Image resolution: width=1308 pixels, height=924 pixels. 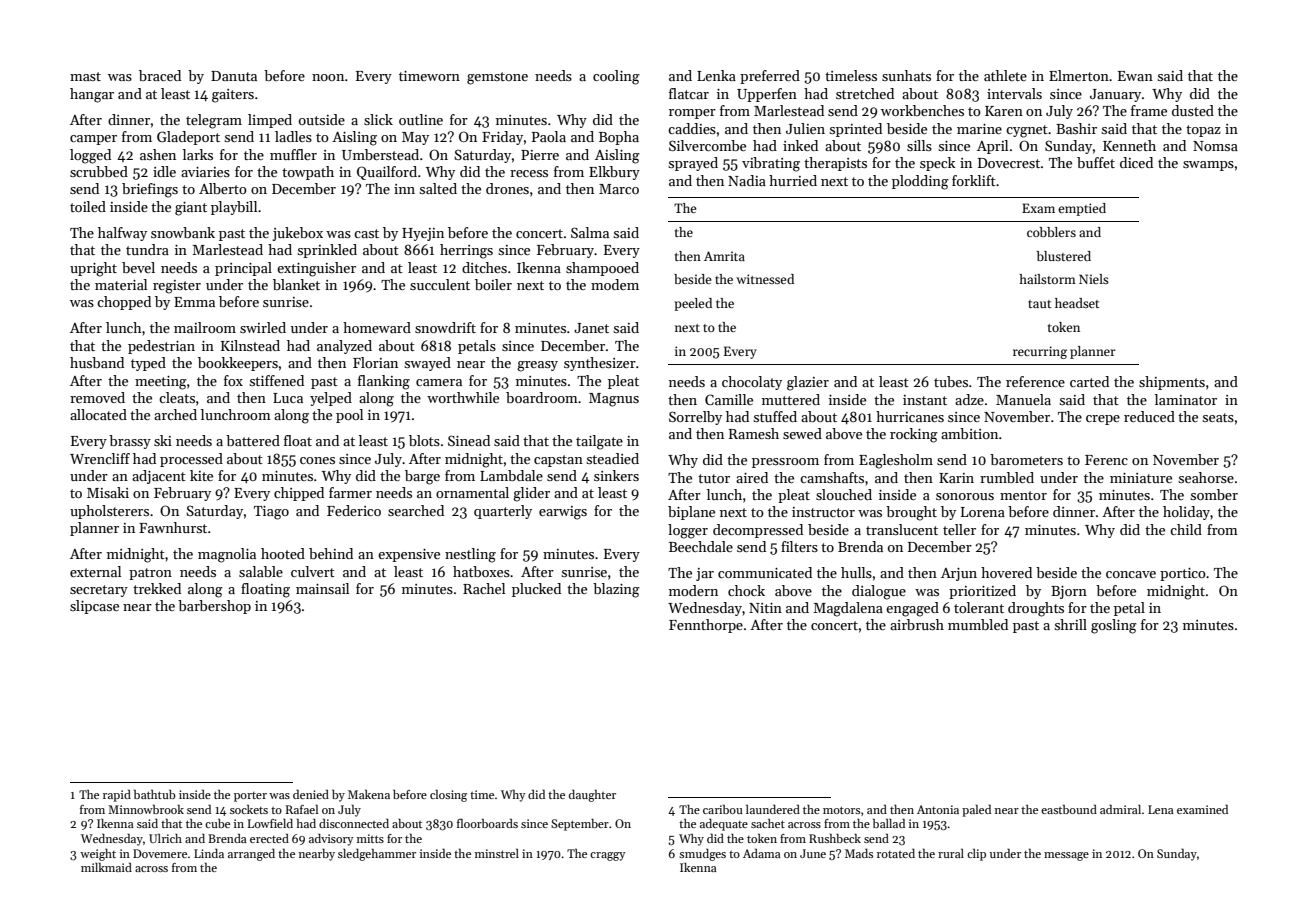 I want to click on snowdrift, so click(x=445, y=327).
